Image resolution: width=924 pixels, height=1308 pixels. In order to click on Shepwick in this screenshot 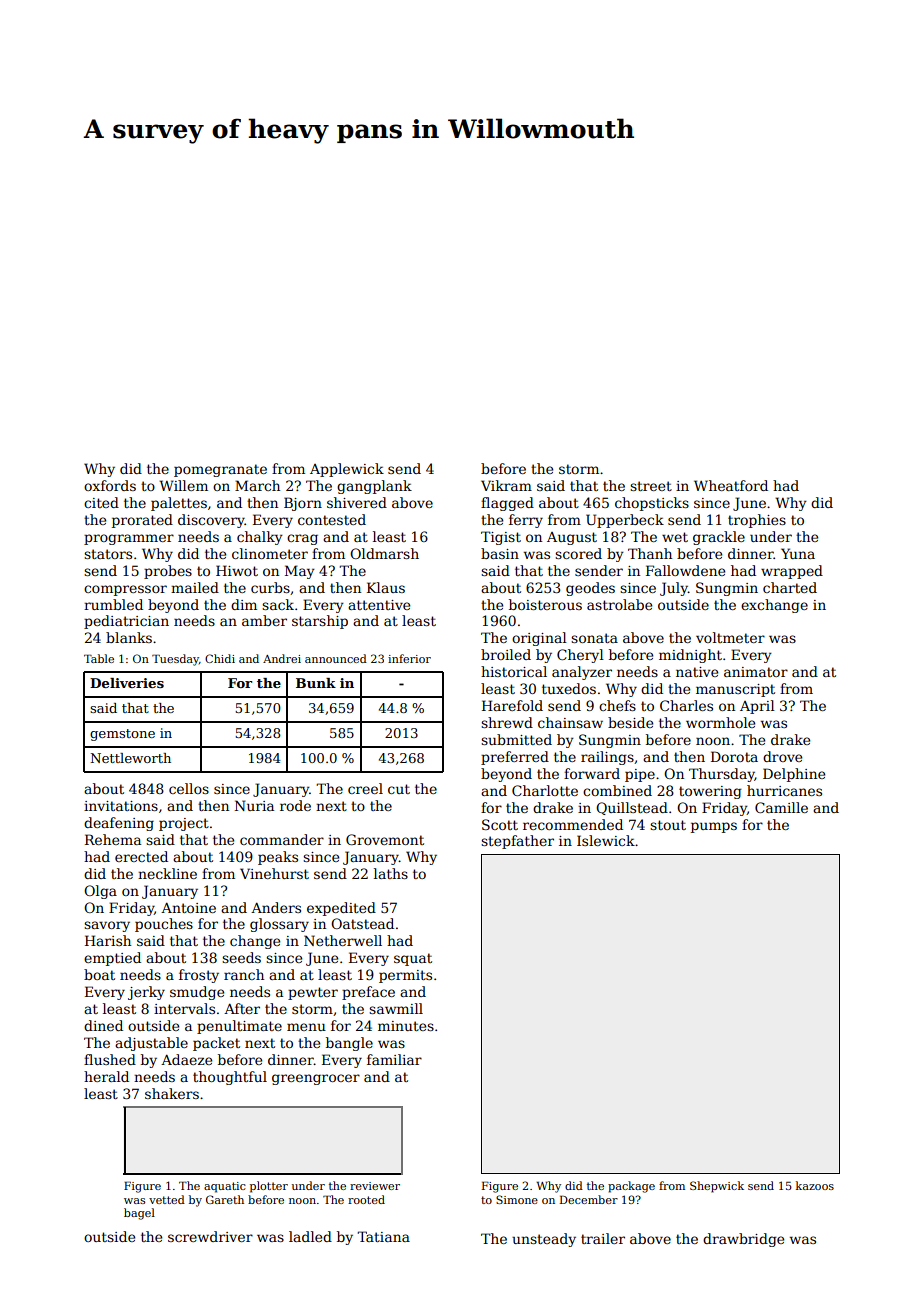, I will do `click(717, 1187)`.
